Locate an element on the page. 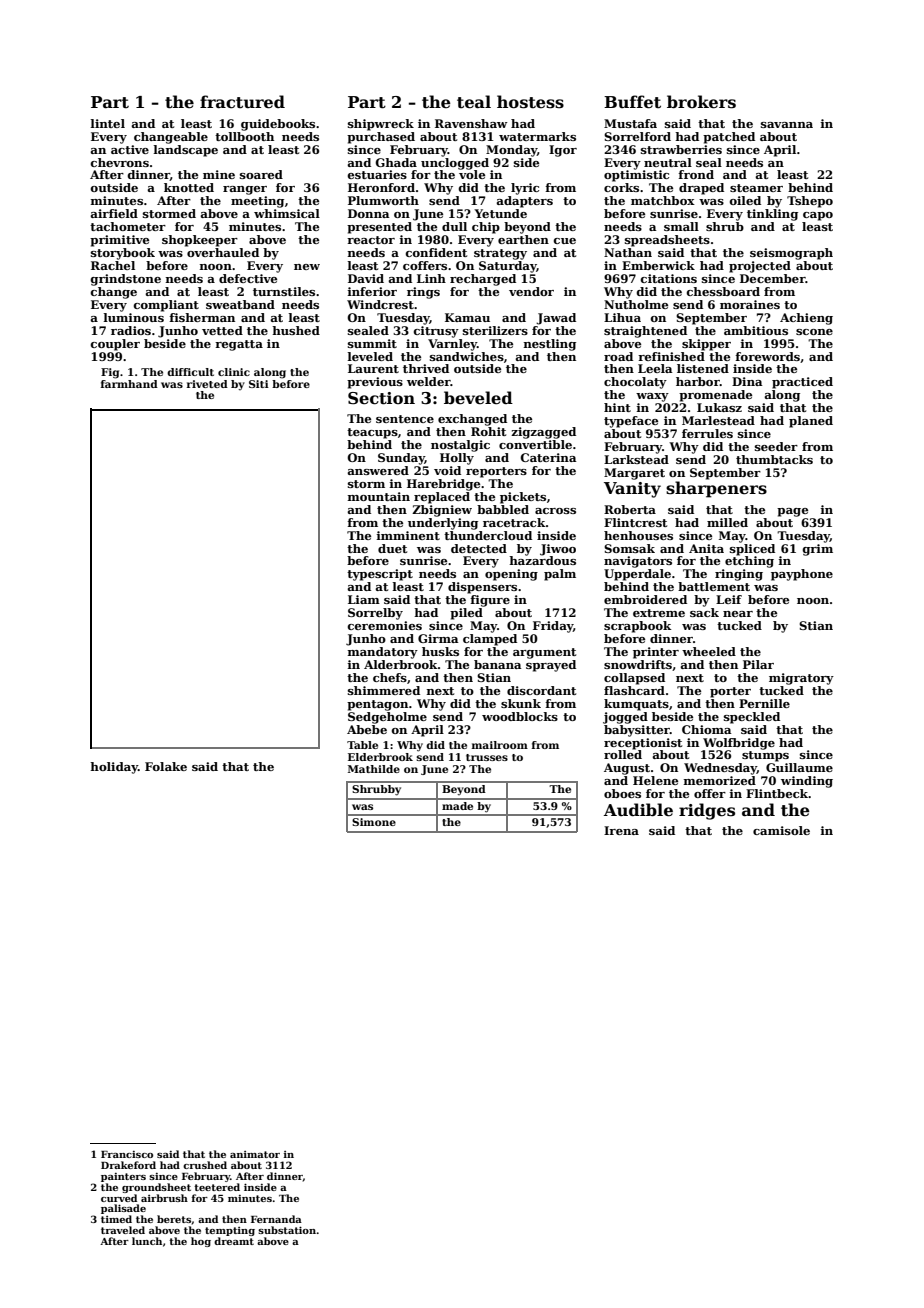  lintel is located at coordinates (107, 123).
